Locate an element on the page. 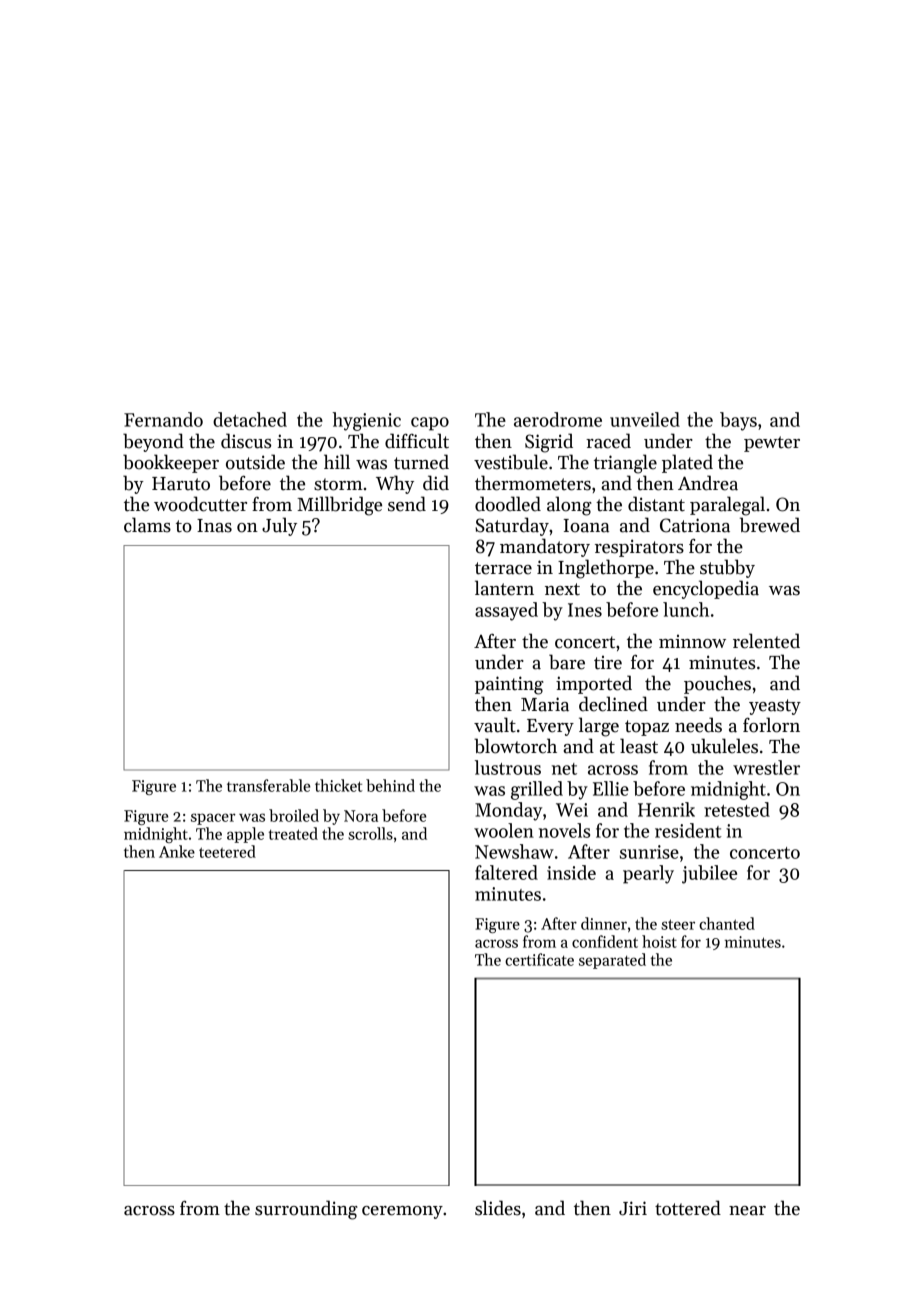 The height and width of the document is (1308, 924). Why is located at coordinates (395, 484).
